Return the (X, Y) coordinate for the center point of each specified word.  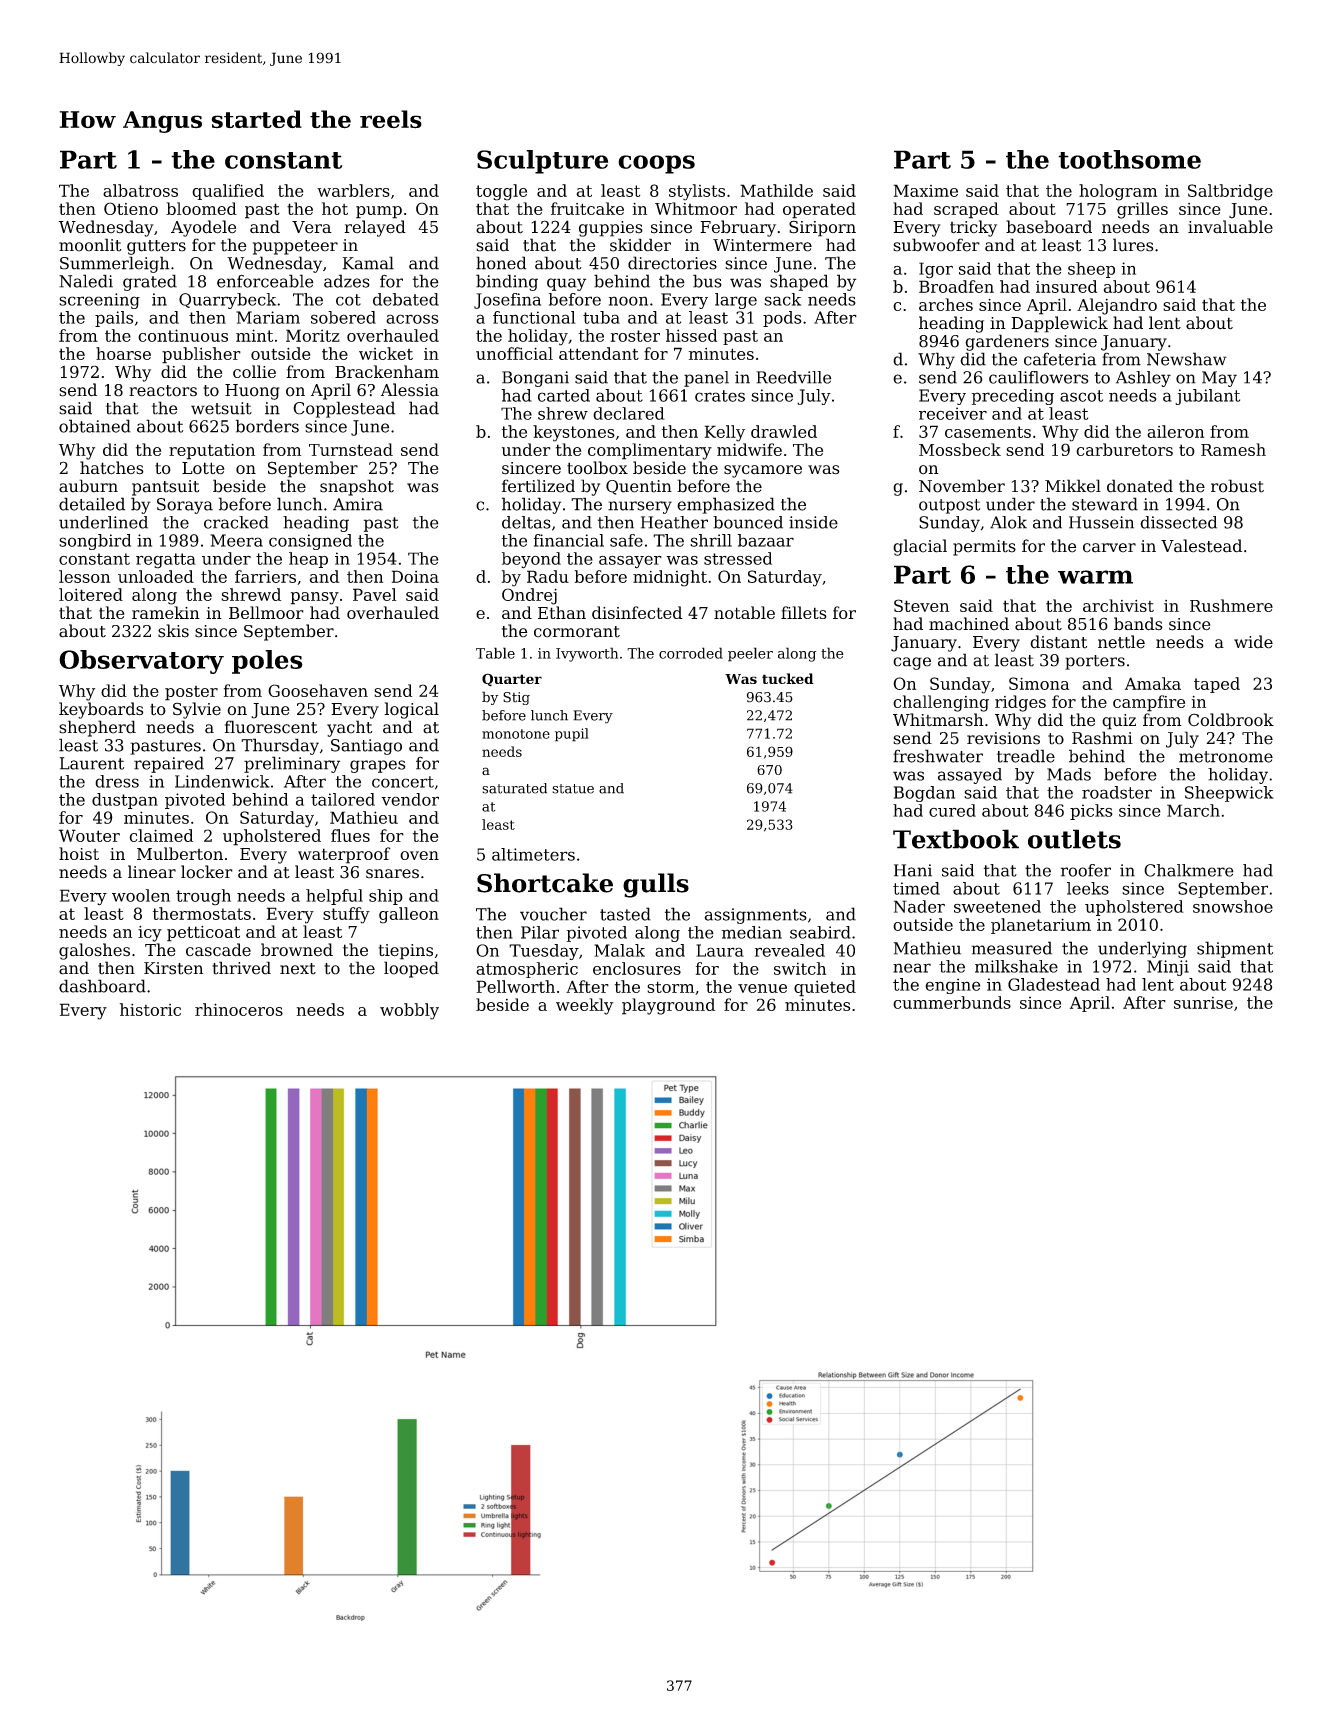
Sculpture (542, 162)
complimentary (650, 451)
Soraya (185, 506)
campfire (1149, 703)
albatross (140, 190)
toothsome (1129, 159)
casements (988, 432)
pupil (572, 735)
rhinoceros (239, 1009)
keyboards (101, 710)
